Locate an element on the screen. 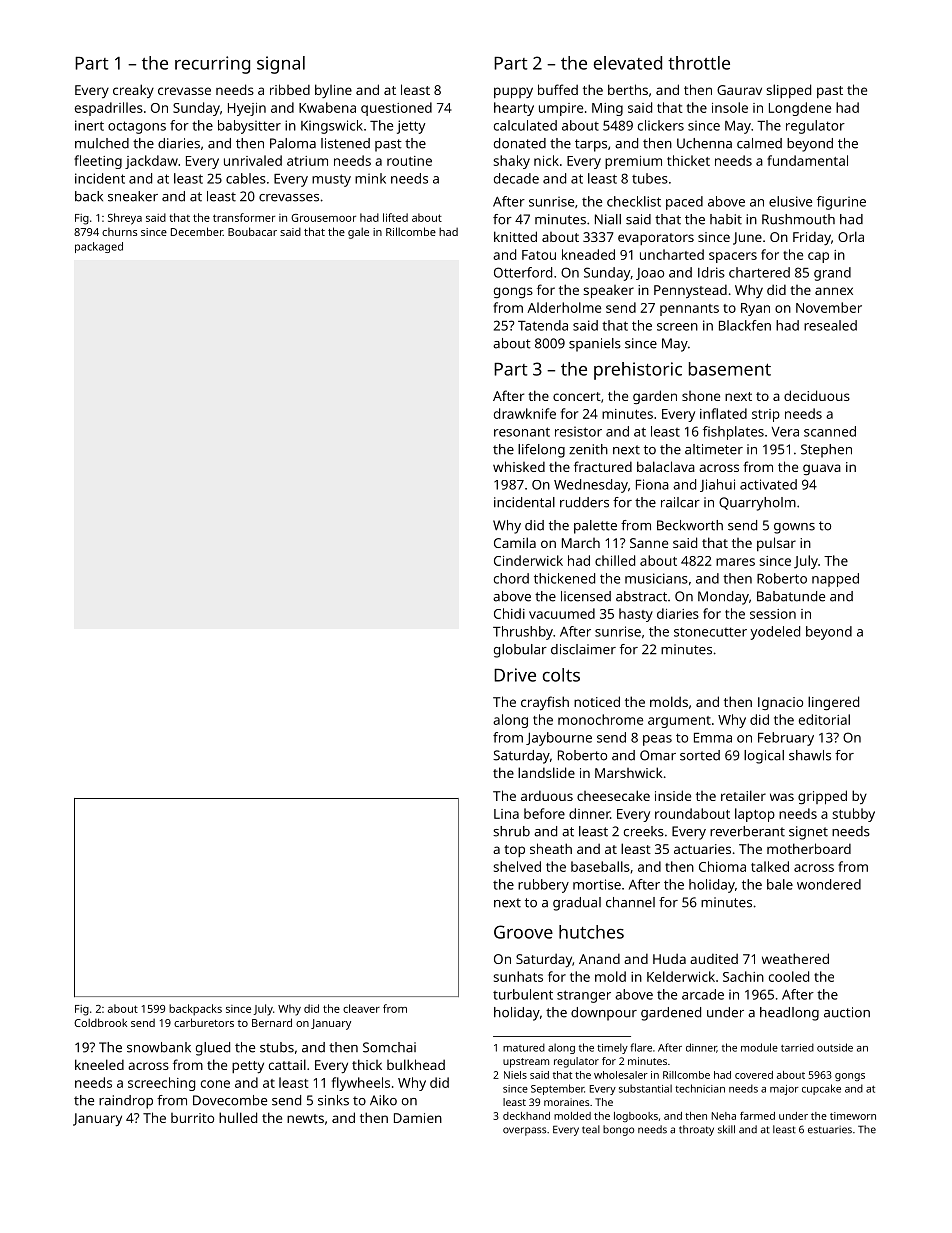  estuaries is located at coordinates (830, 1130).
